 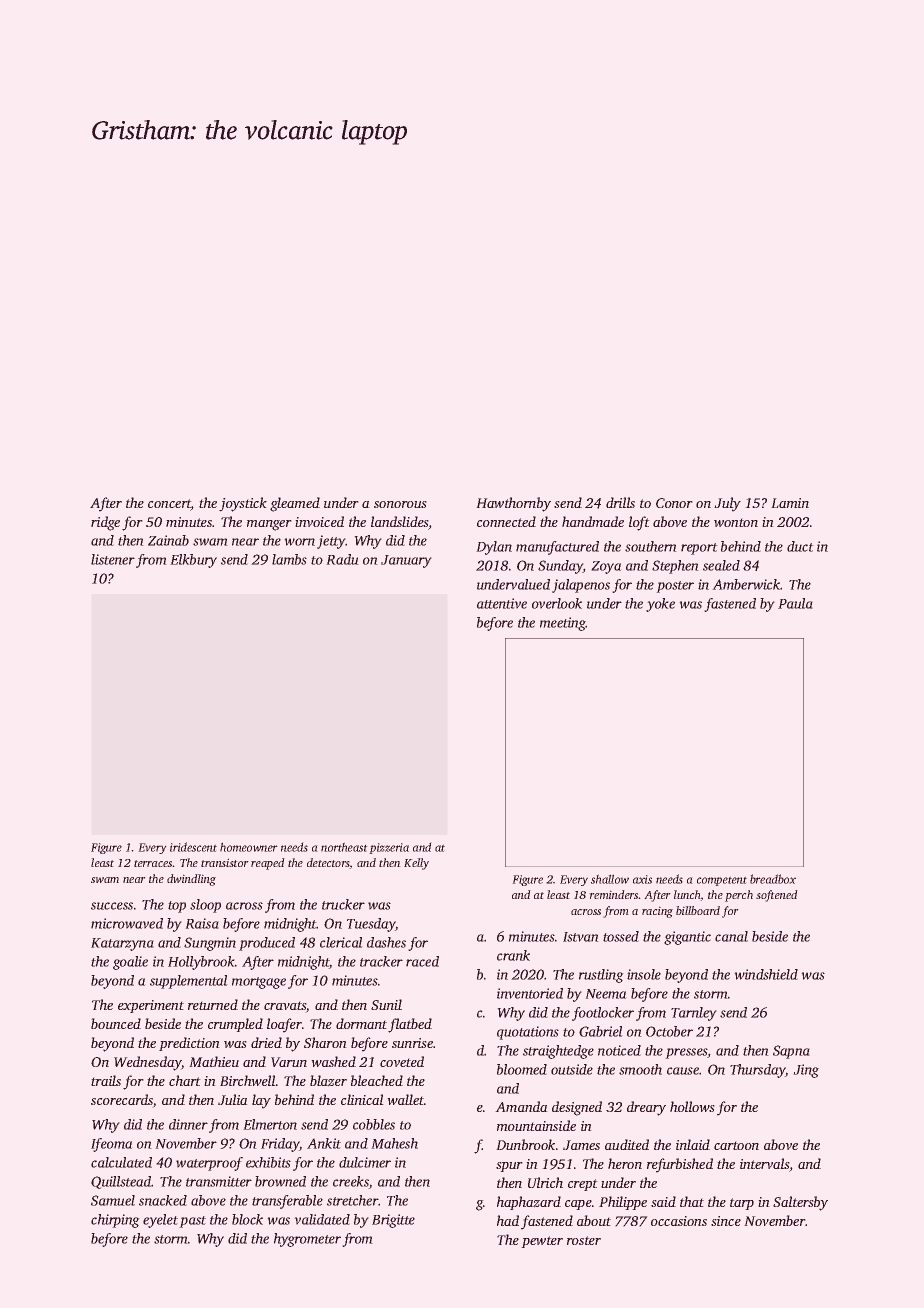 I want to click on Paula, so click(x=795, y=603).
